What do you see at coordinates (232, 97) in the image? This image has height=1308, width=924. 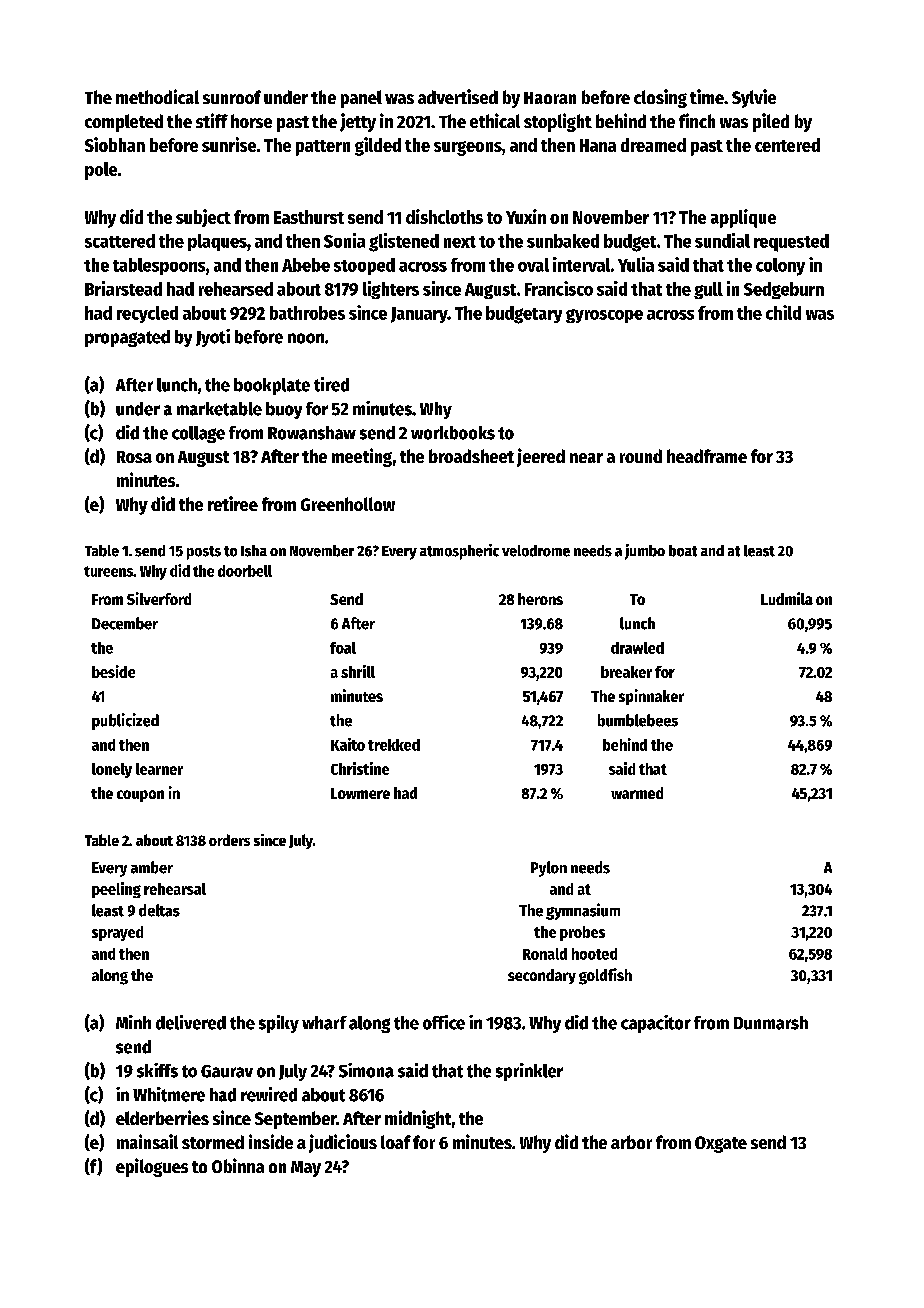 I see `sunroof` at bounding box center [232, 97].
